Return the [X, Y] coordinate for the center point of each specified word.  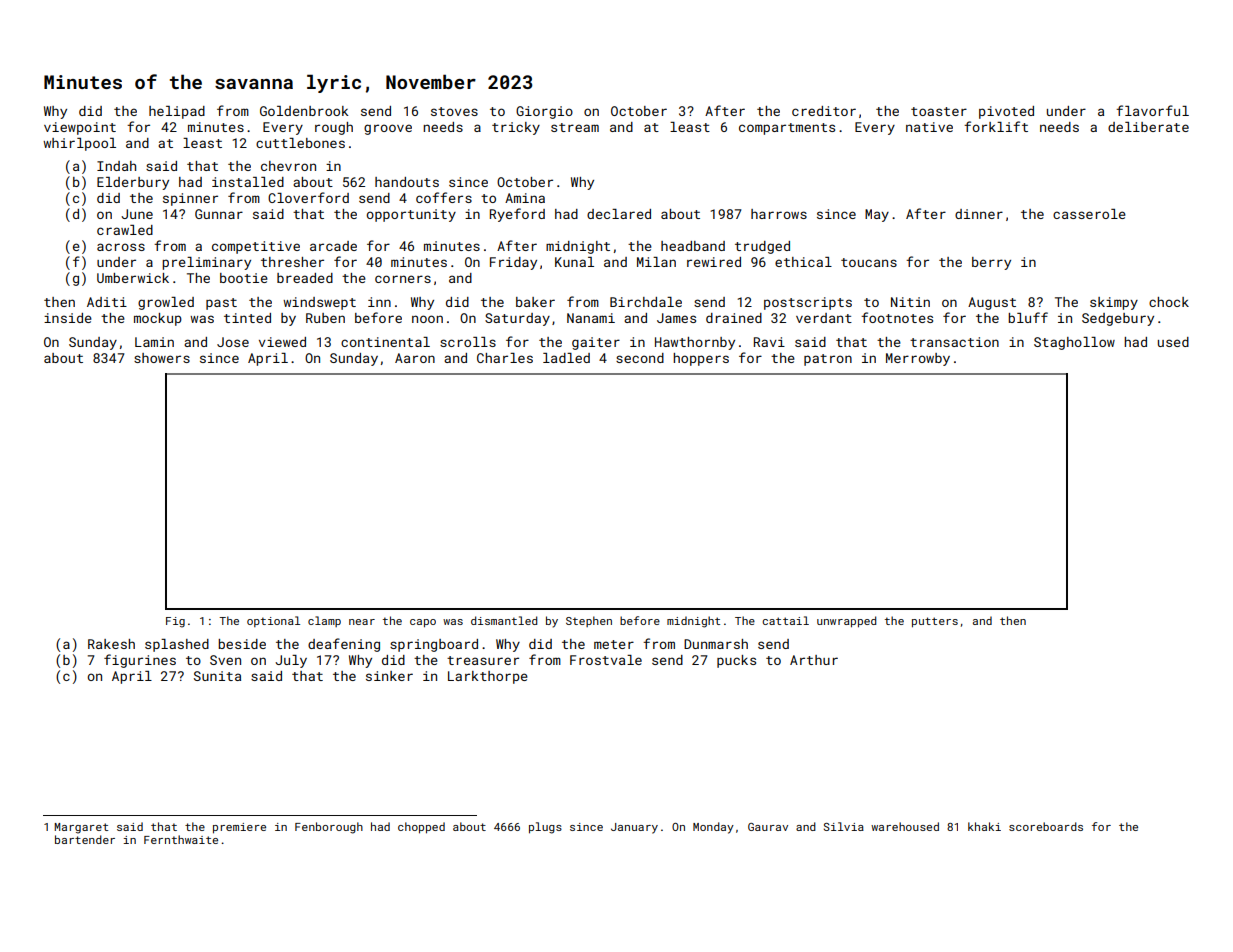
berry [991, 263]
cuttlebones [300, 143]
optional [273, 621]
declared [619, 214]
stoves [454, 111]
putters [935, 622]
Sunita [217, 676]
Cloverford [308, 197]
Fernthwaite [181, 839]
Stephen [589, 621]
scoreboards [1046, 826]
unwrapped [846, 622]
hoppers [701, 359]
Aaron [415, 358]
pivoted [1006, 112]
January [634, 828]
